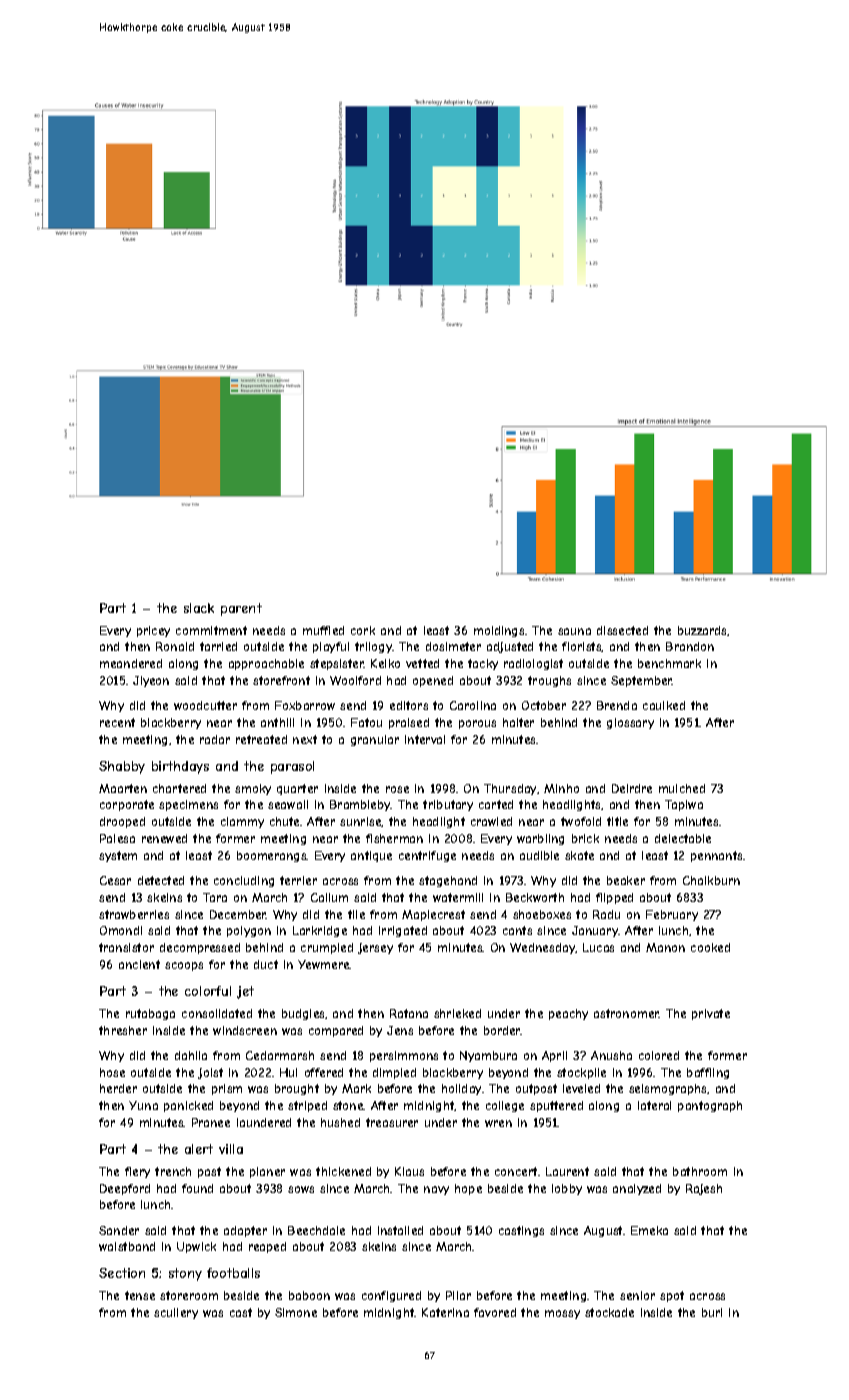 Image resolution: width=849 pixels, height=1400 pixels. I want to click on mulched, so click(682, 788).
